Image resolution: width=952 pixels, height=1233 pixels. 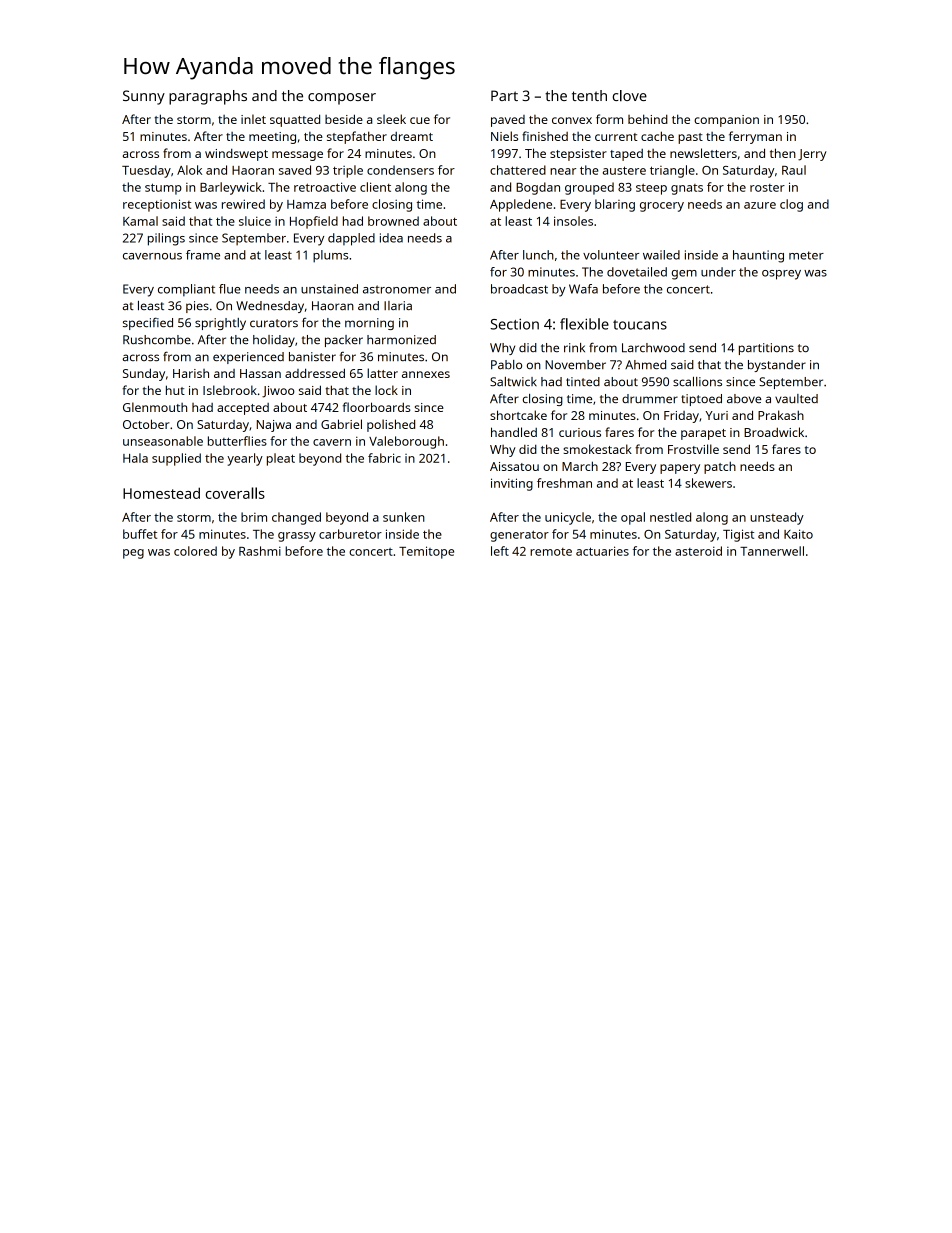 I want to click on clove, so click(x=630, y=96).
